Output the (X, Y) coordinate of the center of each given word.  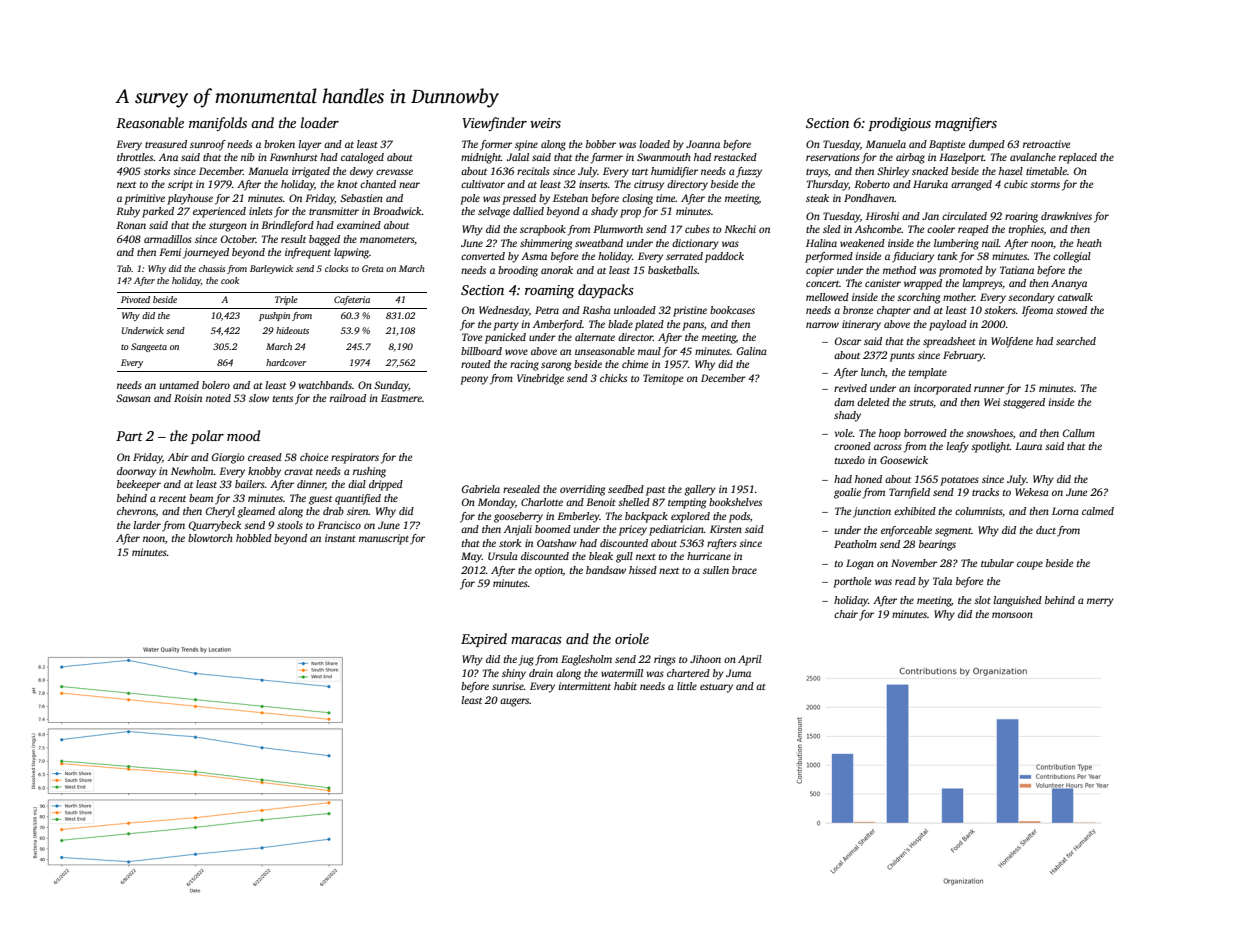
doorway (136, 472)
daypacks (606, 291)
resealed (521, 489)
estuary (716, 688)
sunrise (508, 686)
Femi (170, 252)
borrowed (925, 433)
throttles (135, 157)
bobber (601, 144)
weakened (862, 243)
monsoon (1012, 615)
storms (1045, 185)
